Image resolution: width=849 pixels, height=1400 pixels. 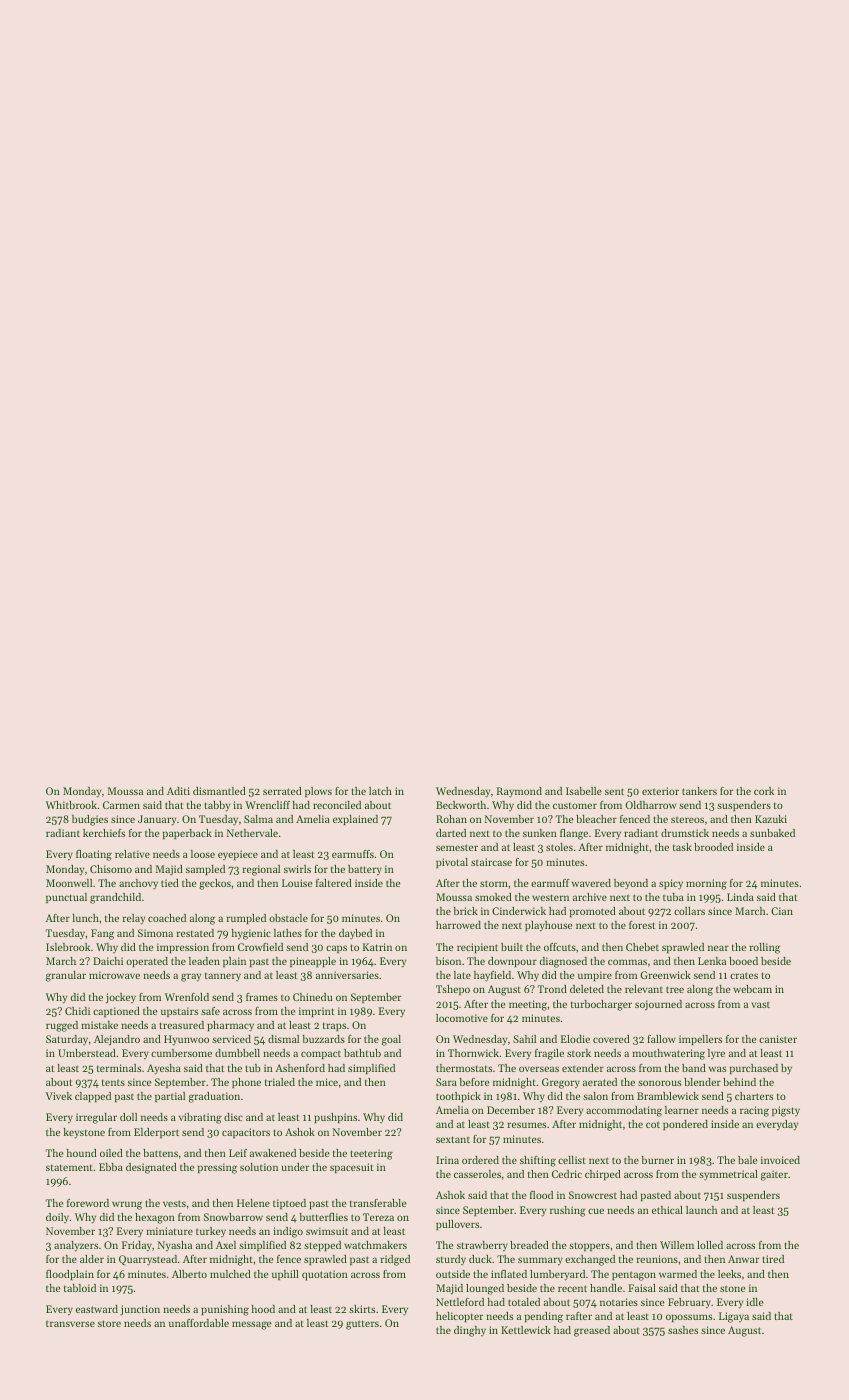 What do you see at coordinates (568, 1211) in the screenshot?
I see `rushing` at bounding box center [568, 1211].
